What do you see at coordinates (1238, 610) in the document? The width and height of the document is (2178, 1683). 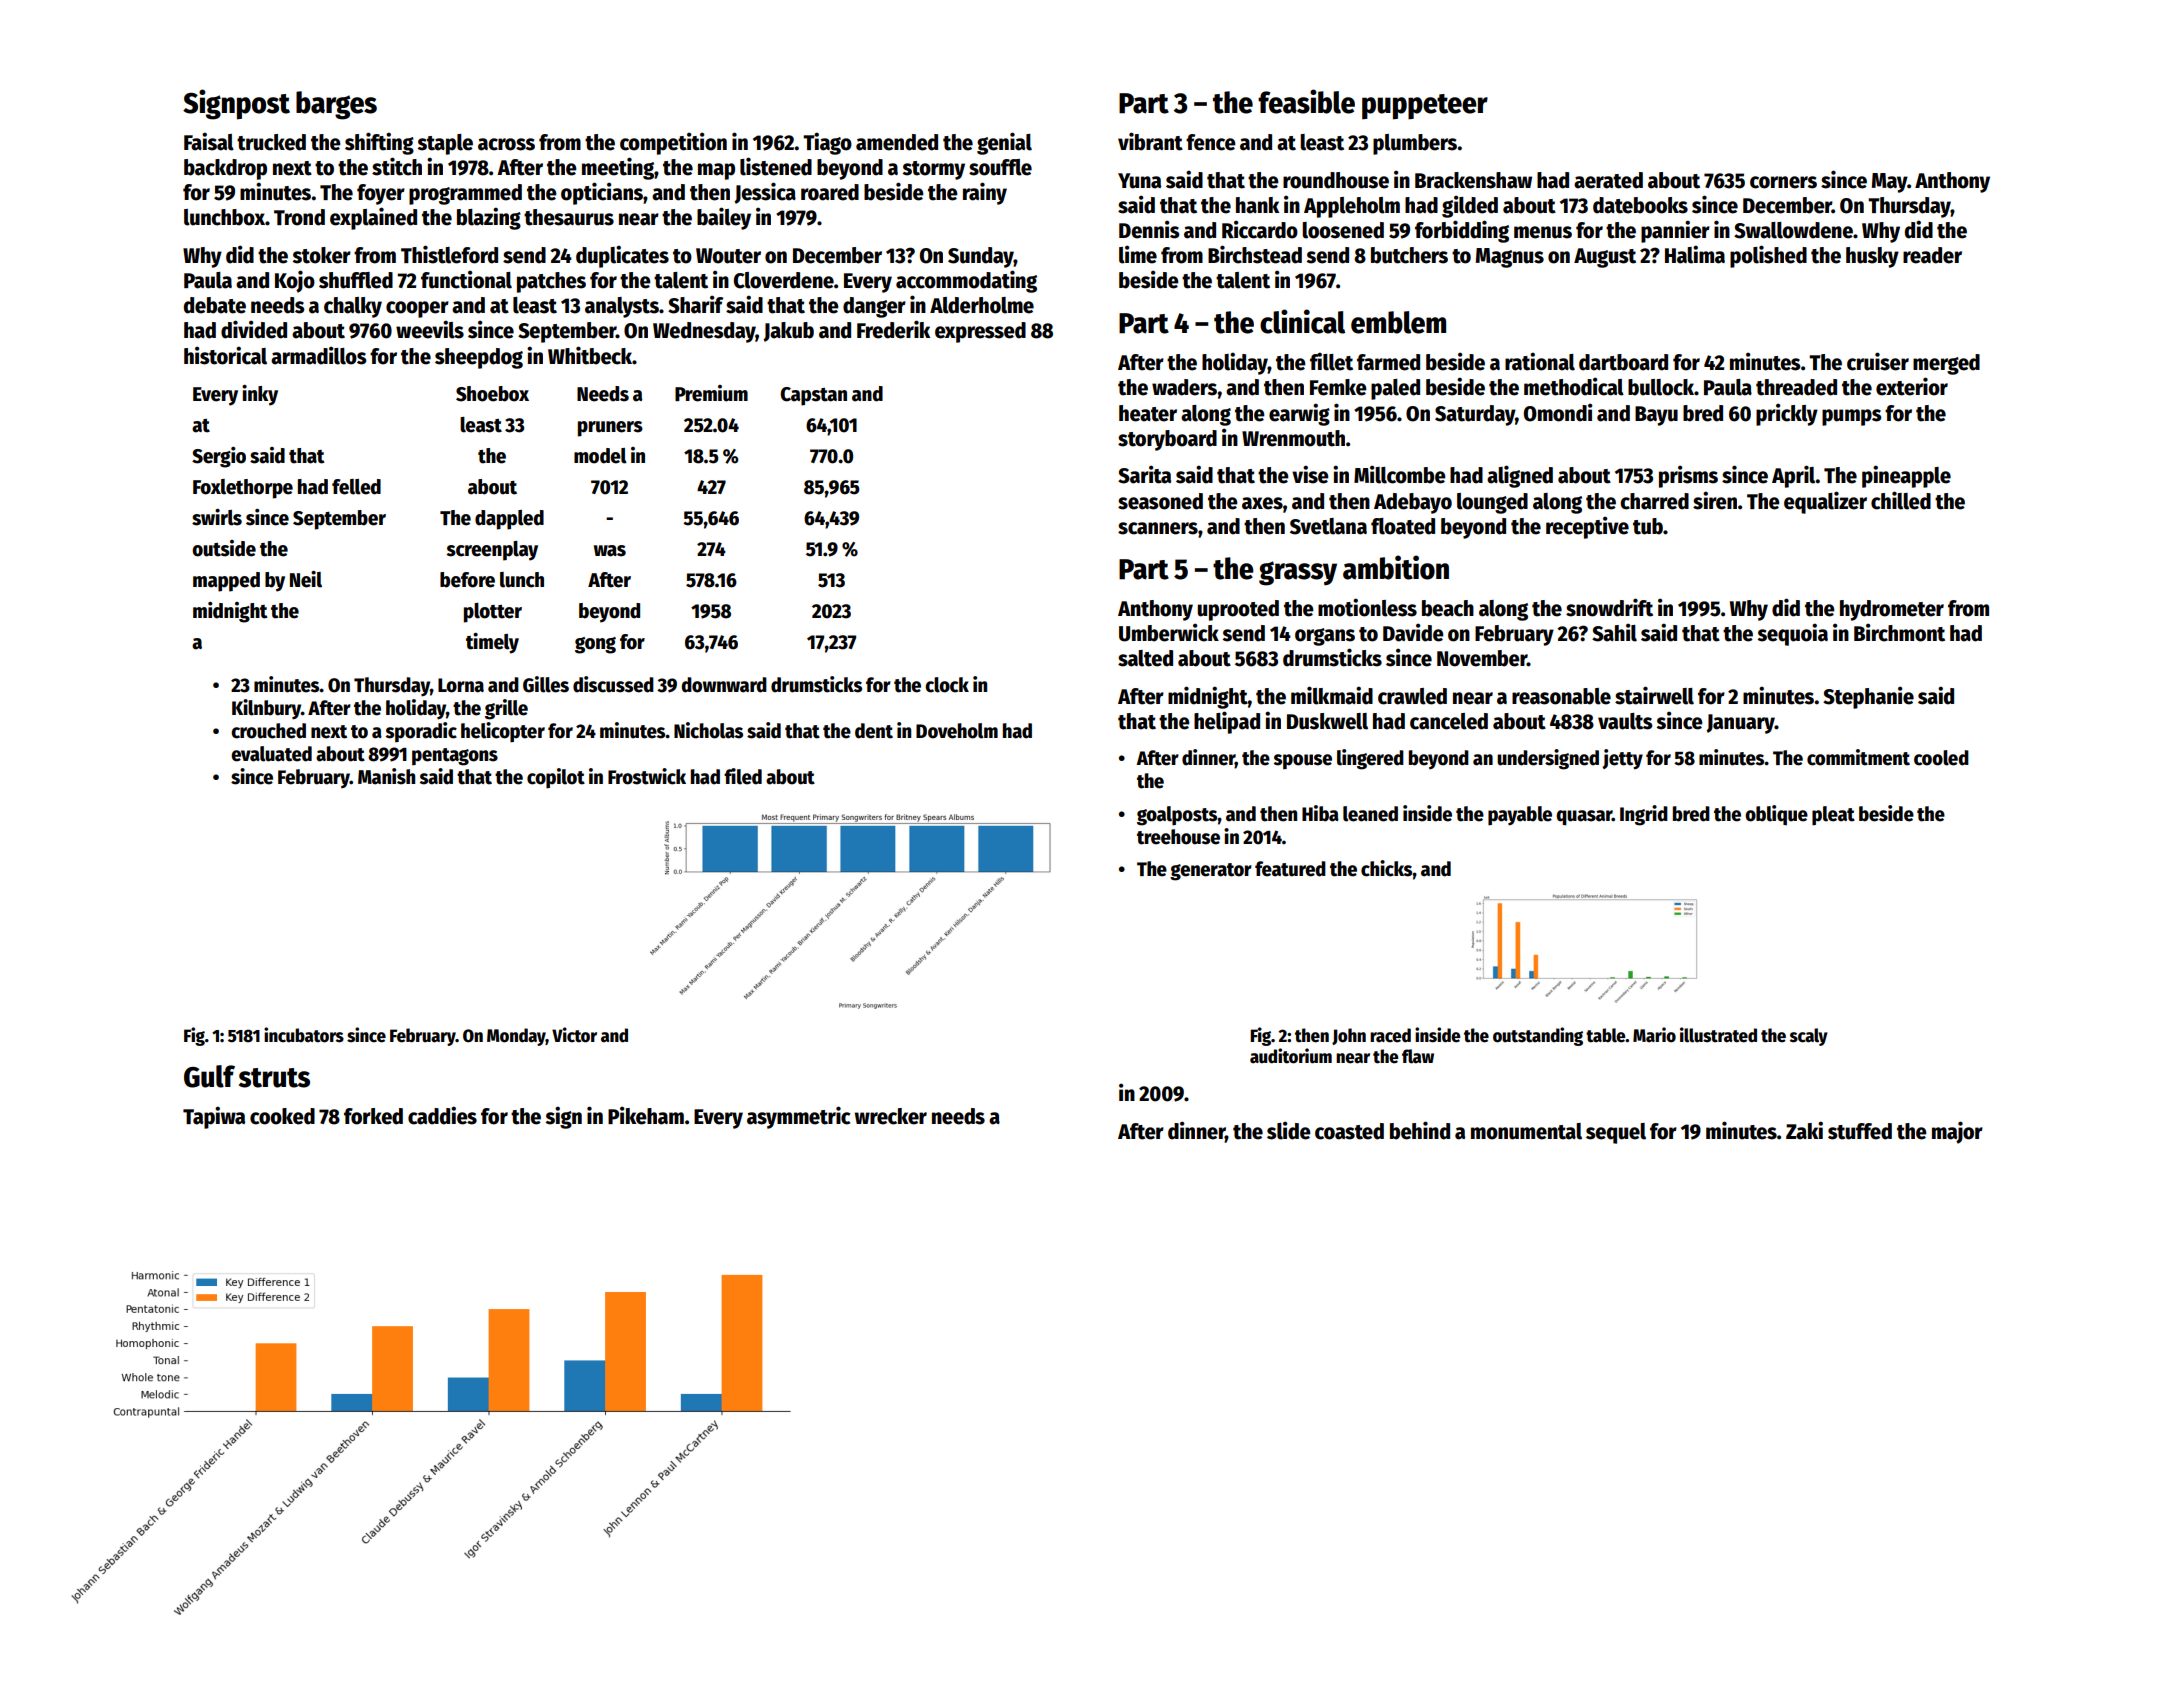 I see `uprooted` at bounding box center [1238, 610].
